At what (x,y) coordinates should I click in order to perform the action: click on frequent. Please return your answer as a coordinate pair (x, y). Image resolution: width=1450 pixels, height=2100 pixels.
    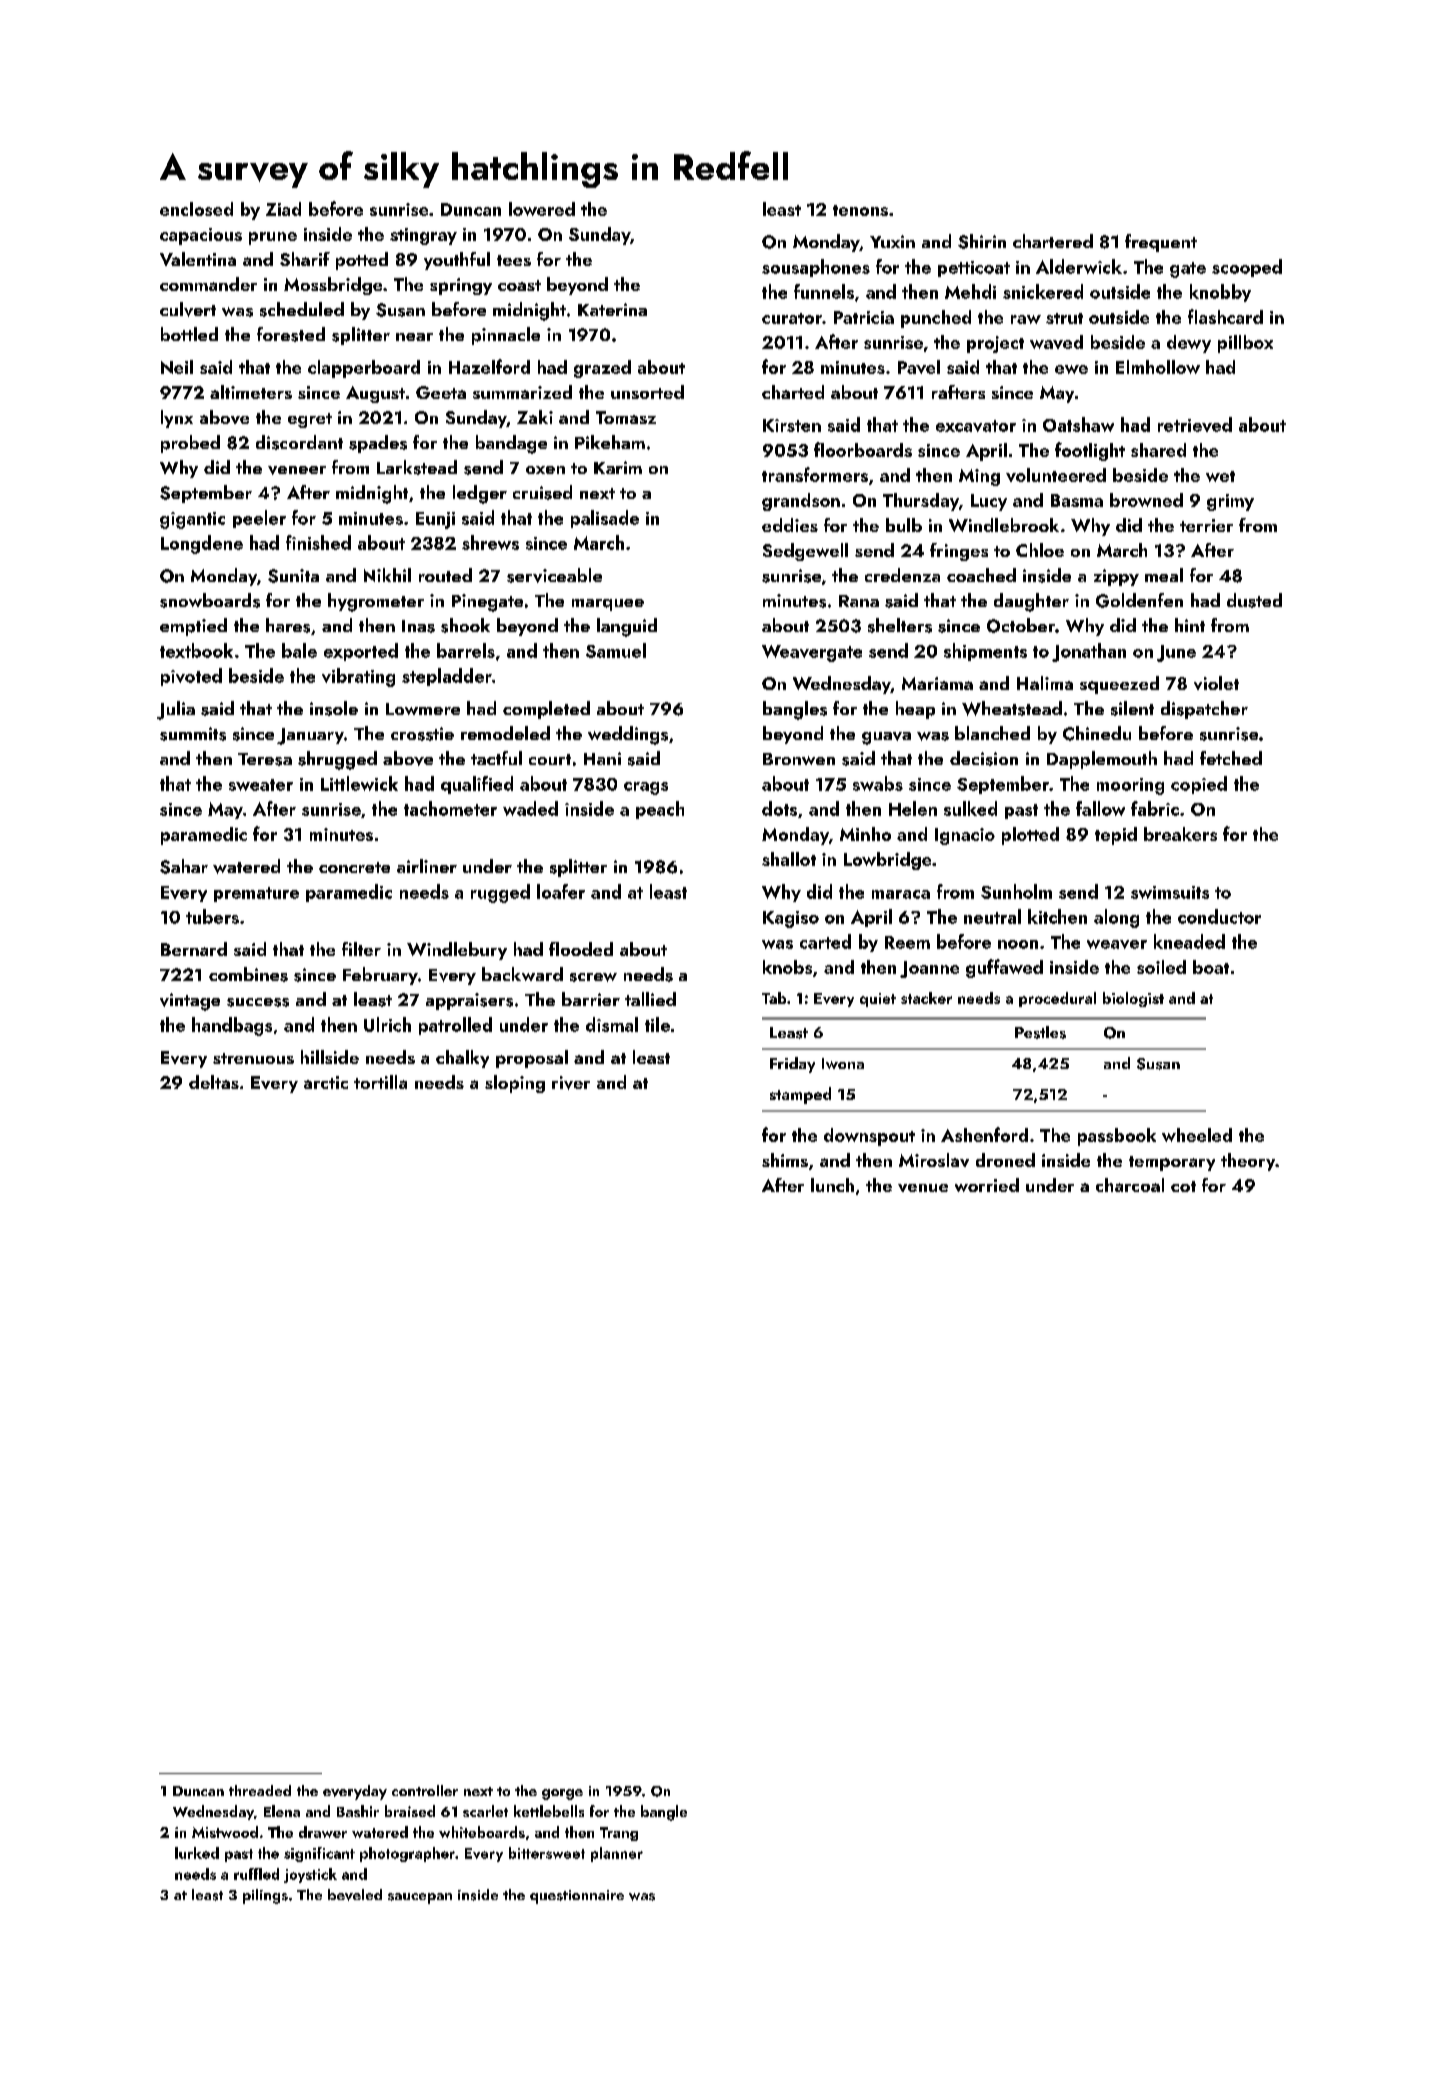
    Looking at the image, I should click on (1161, 243).
